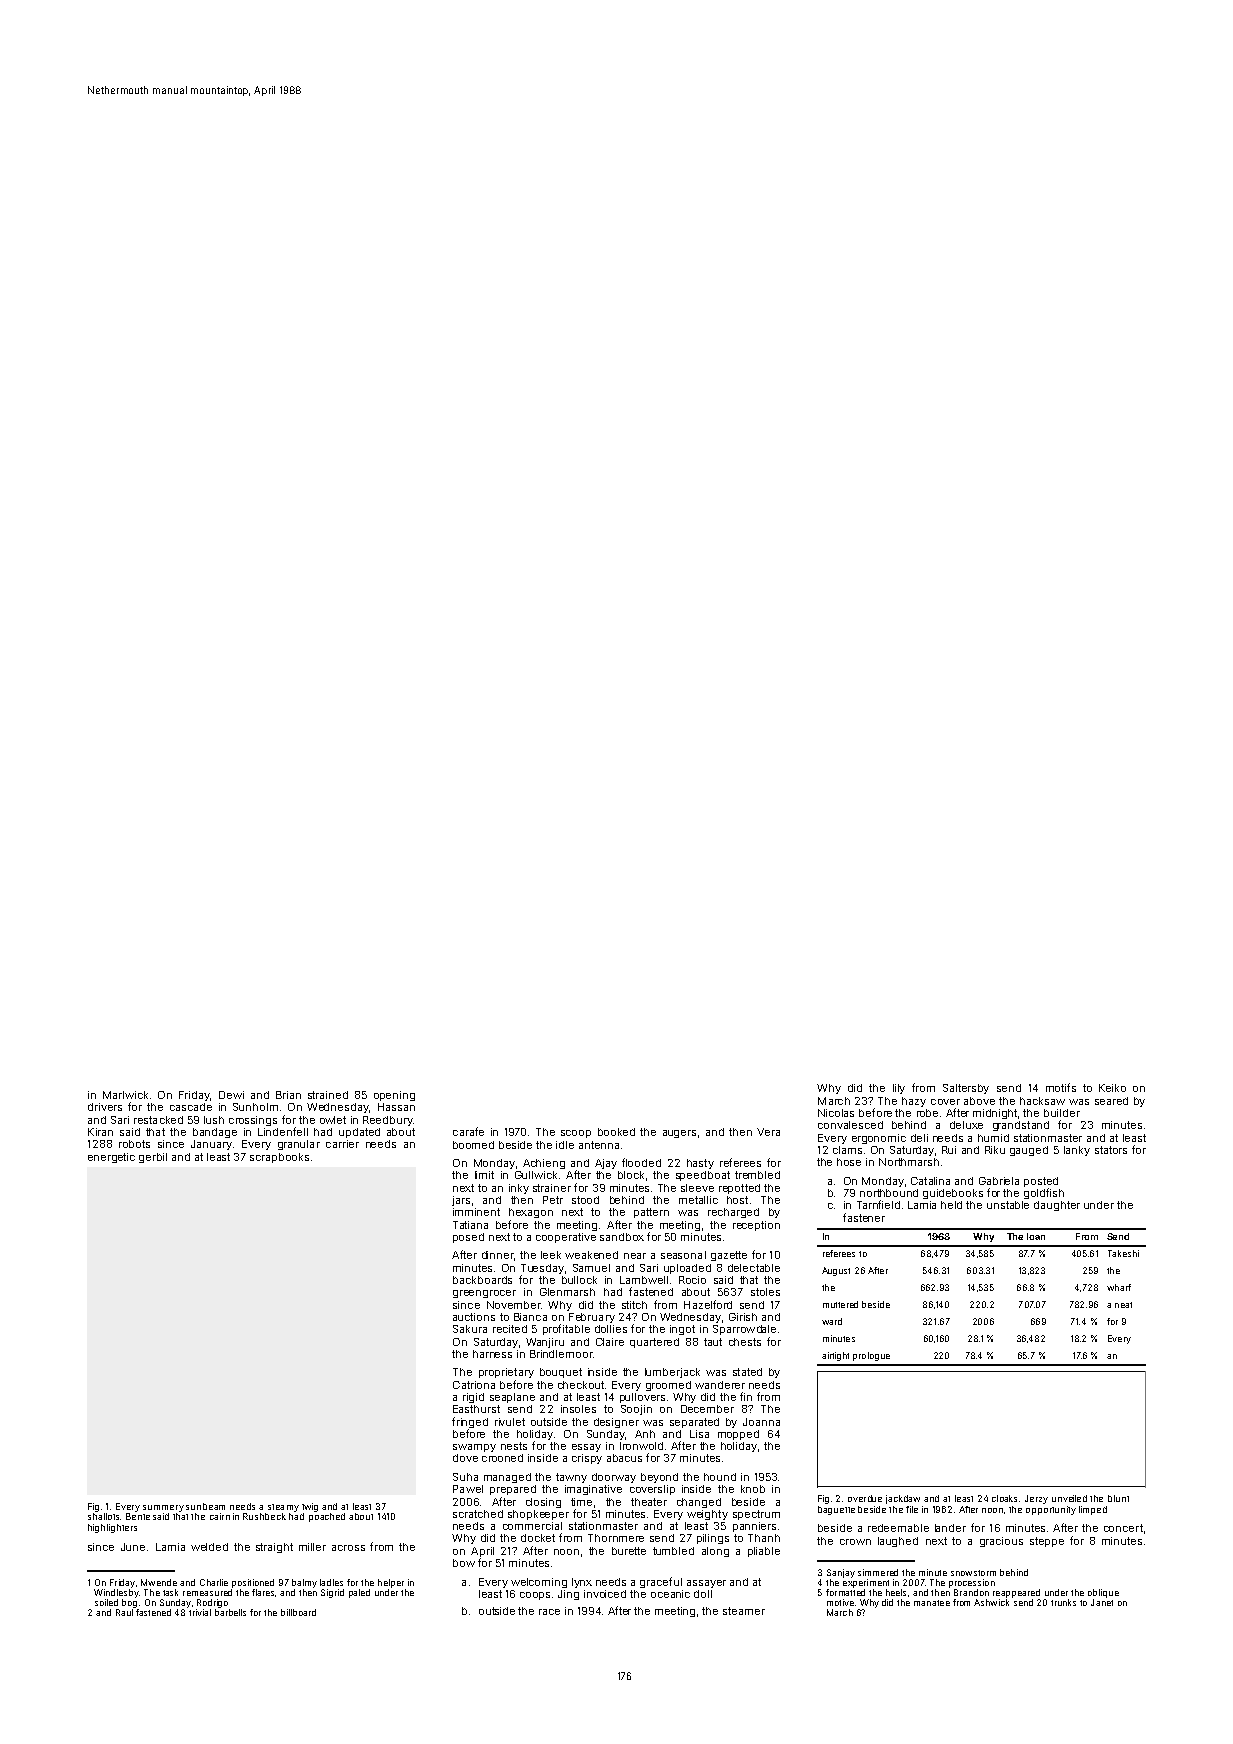 The image size is (1233, 1744). Describe the element at coordinates (394, 1096) in the screenshot. I see `opening` at that location.
